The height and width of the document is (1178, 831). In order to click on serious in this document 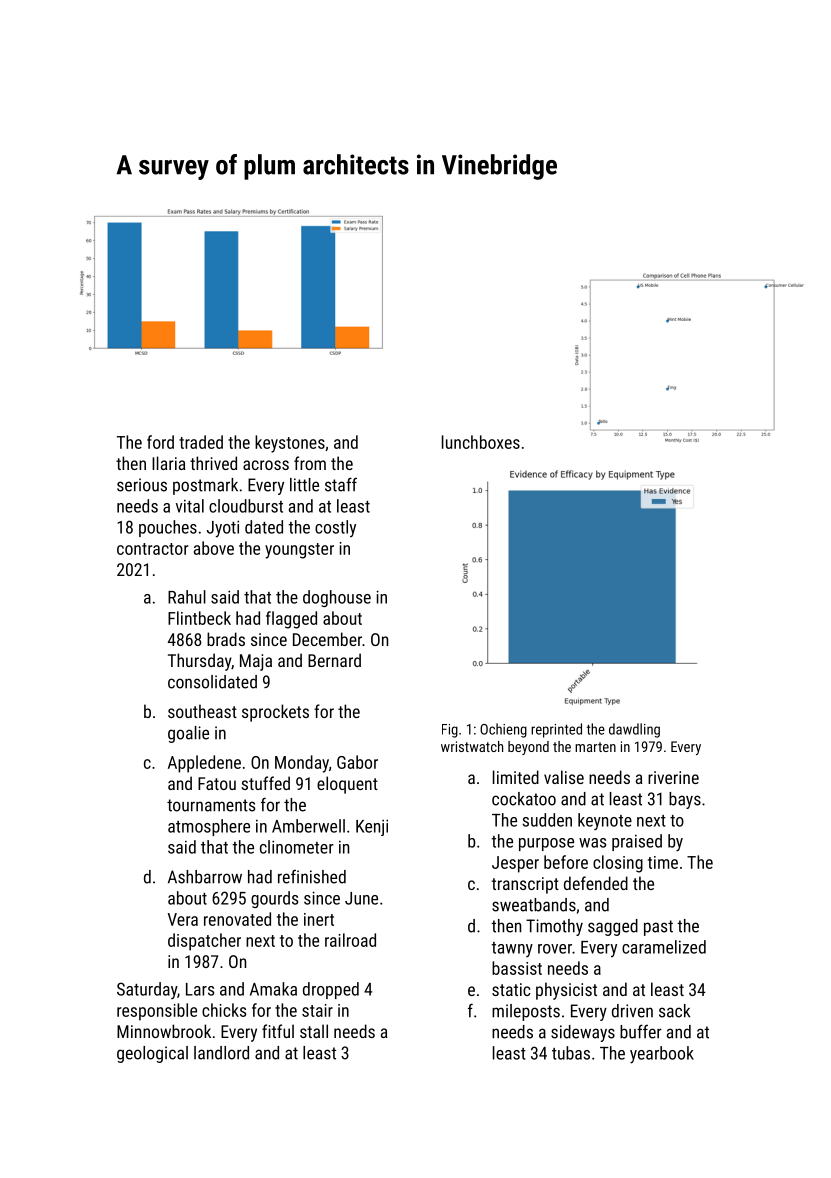, I will do `click(142, 485)`.
